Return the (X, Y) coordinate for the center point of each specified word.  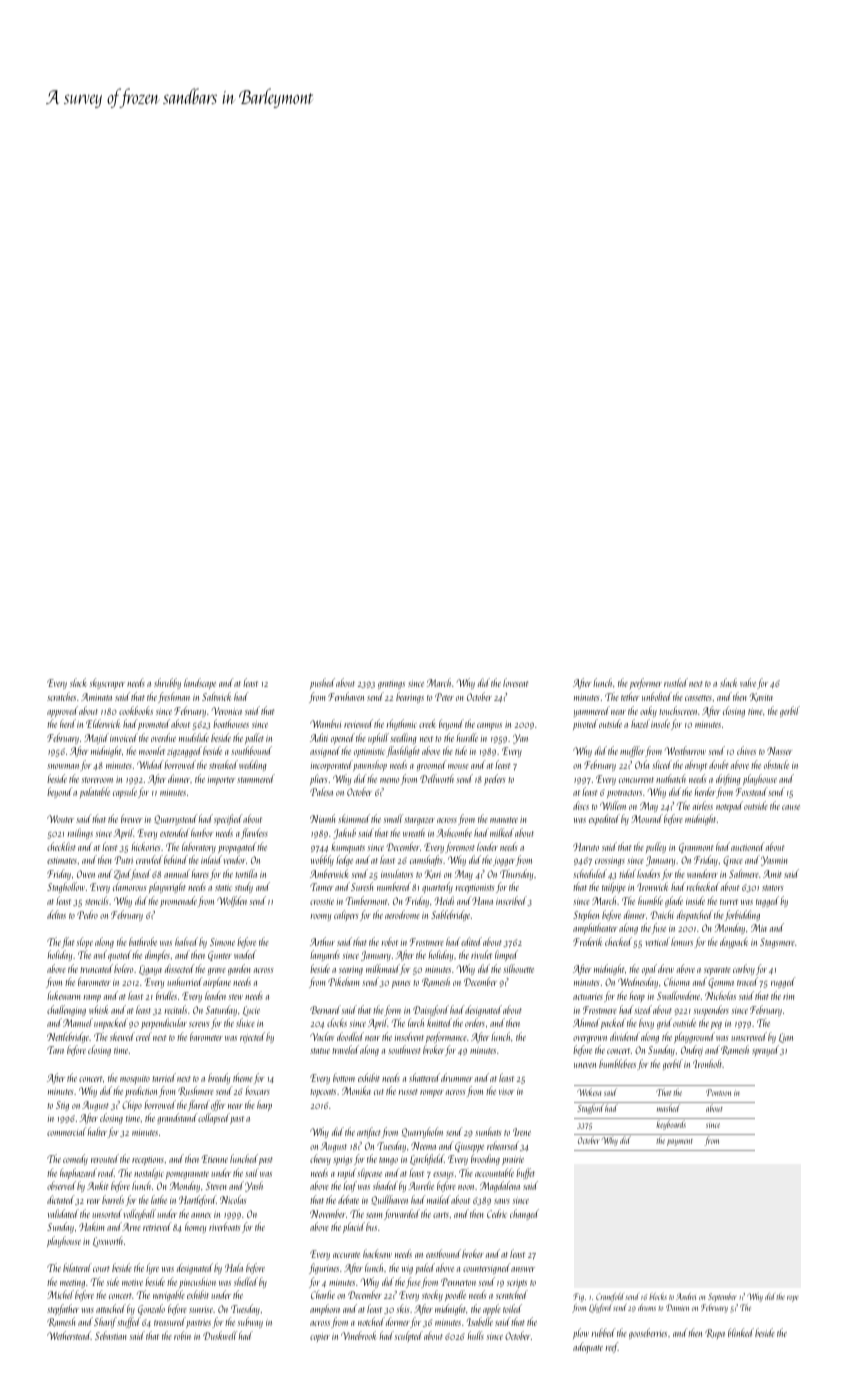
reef (612, 1347)
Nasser (779, 751)
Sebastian (111, 1335)
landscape (200, 683)
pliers (319, 779)
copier (320, 1337)
